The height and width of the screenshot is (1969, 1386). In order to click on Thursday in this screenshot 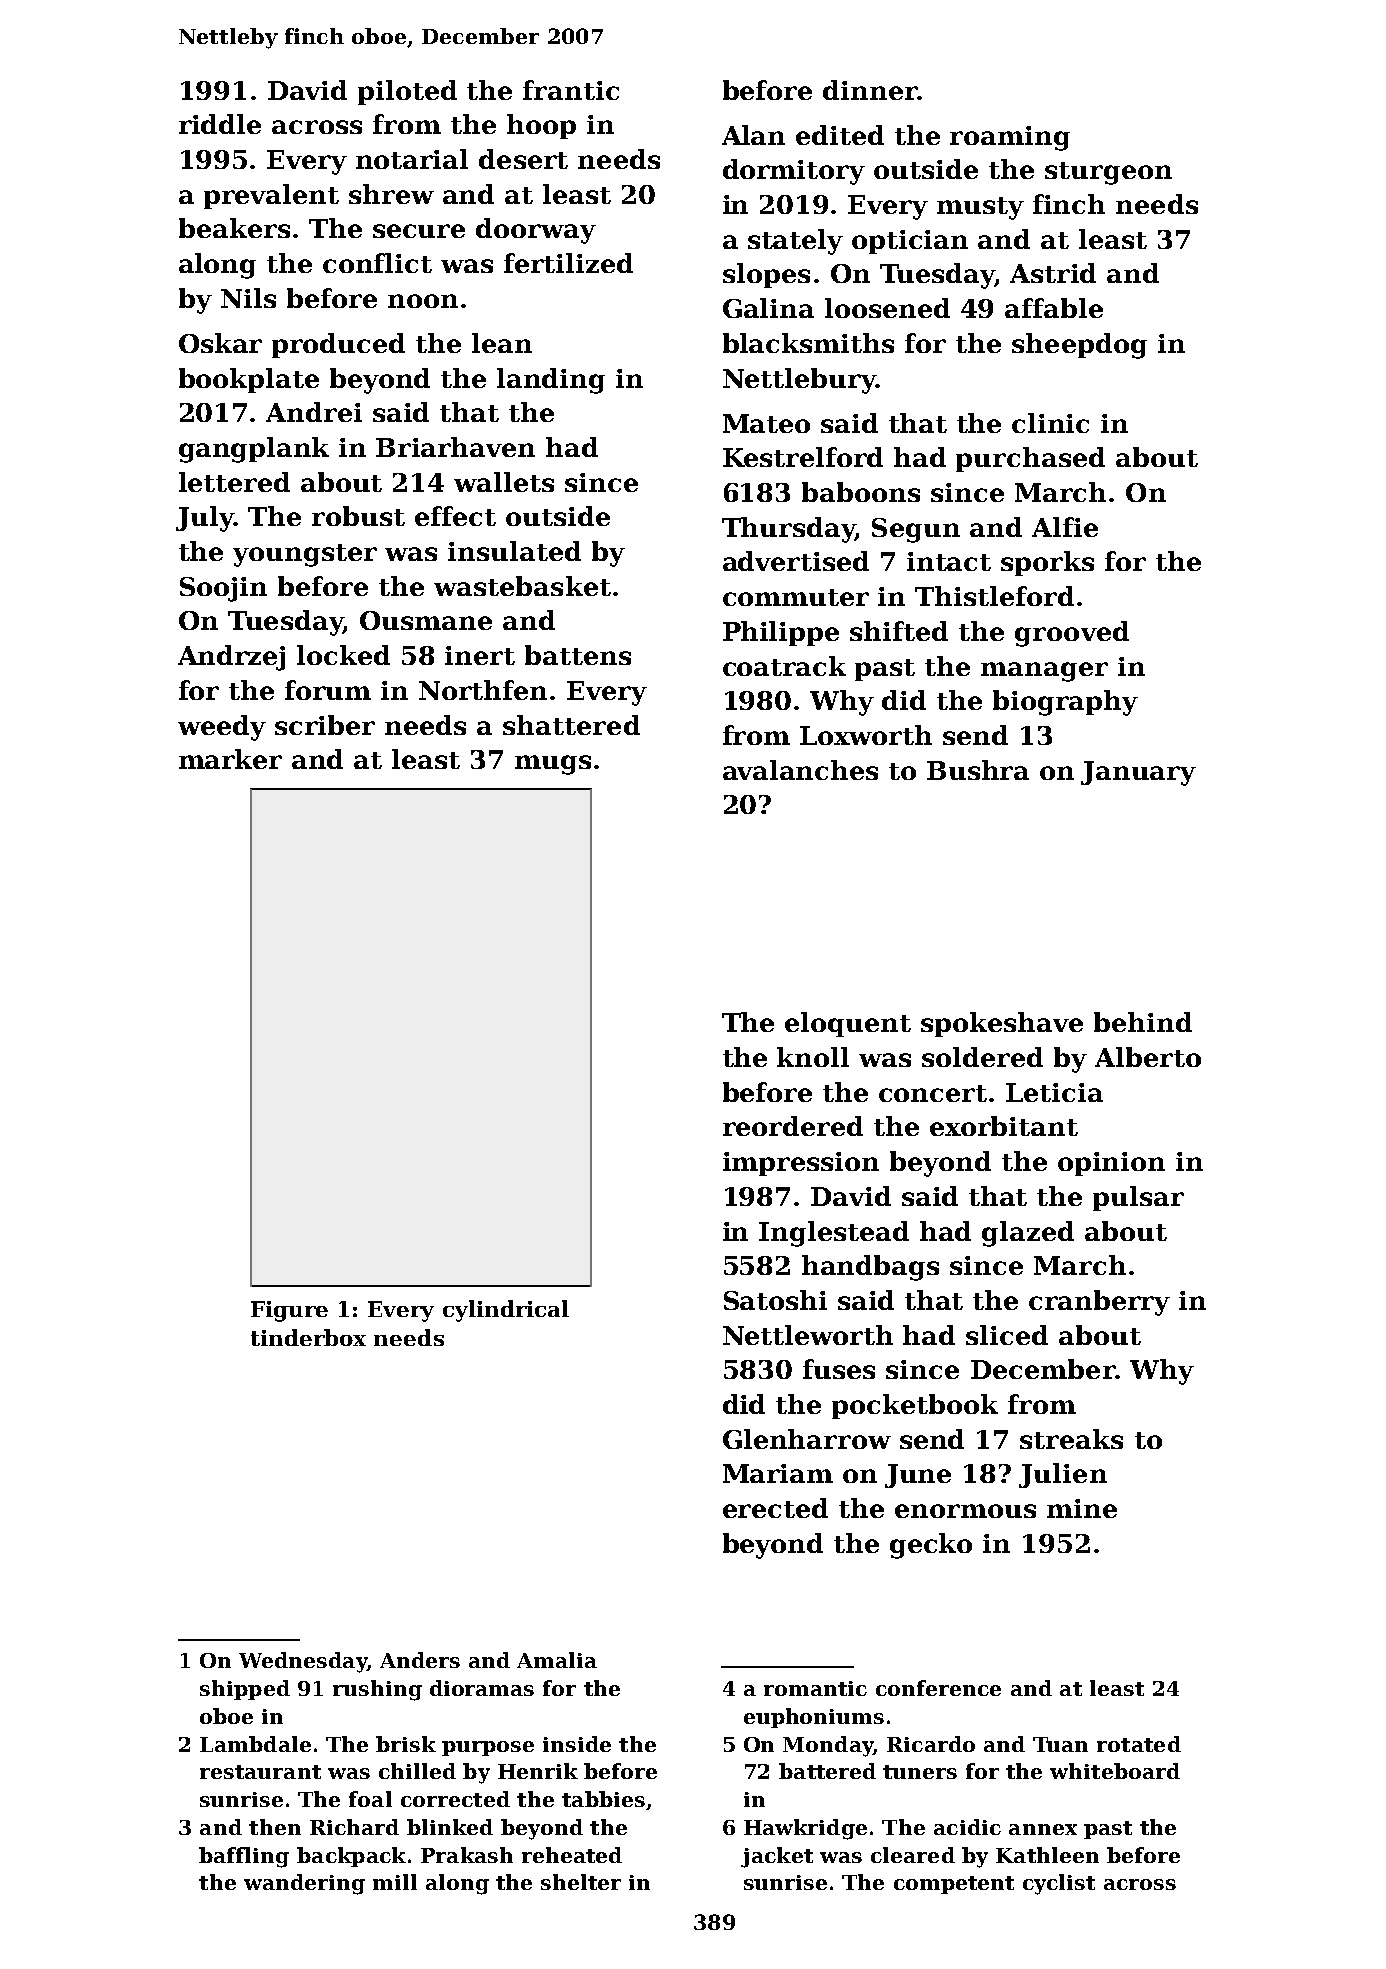, I will do `click(788, 530)`.
